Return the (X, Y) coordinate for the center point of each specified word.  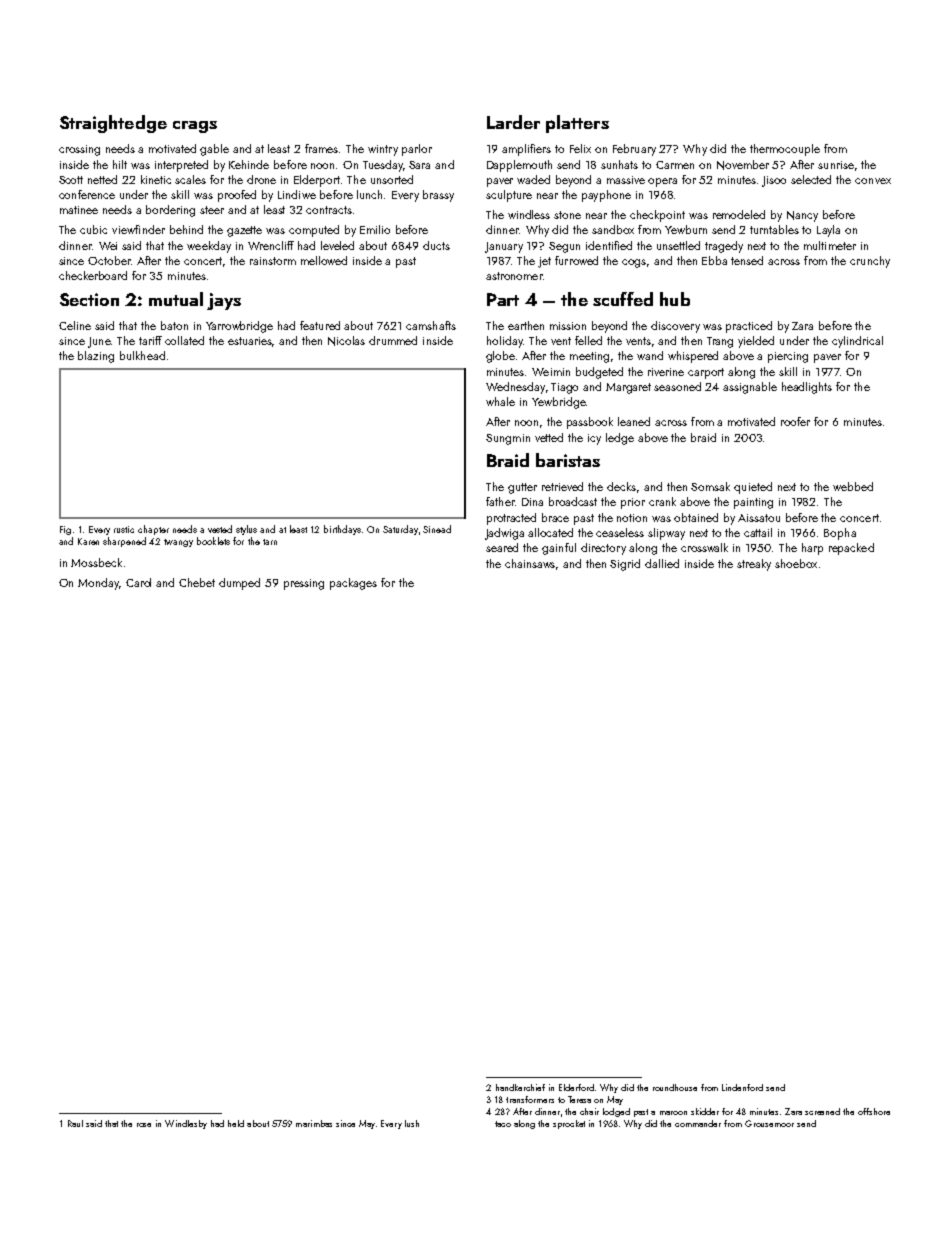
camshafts (431, 325)
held (236, 1123)
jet (544, 262)
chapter (153, 530)
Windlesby (186, 1124)
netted (102, 179)
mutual (176, 299)
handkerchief (520, 1087)
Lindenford (742, 1087)
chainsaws (530, 563)
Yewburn (686, 229)
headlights (807, 388)
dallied (662, 563)
